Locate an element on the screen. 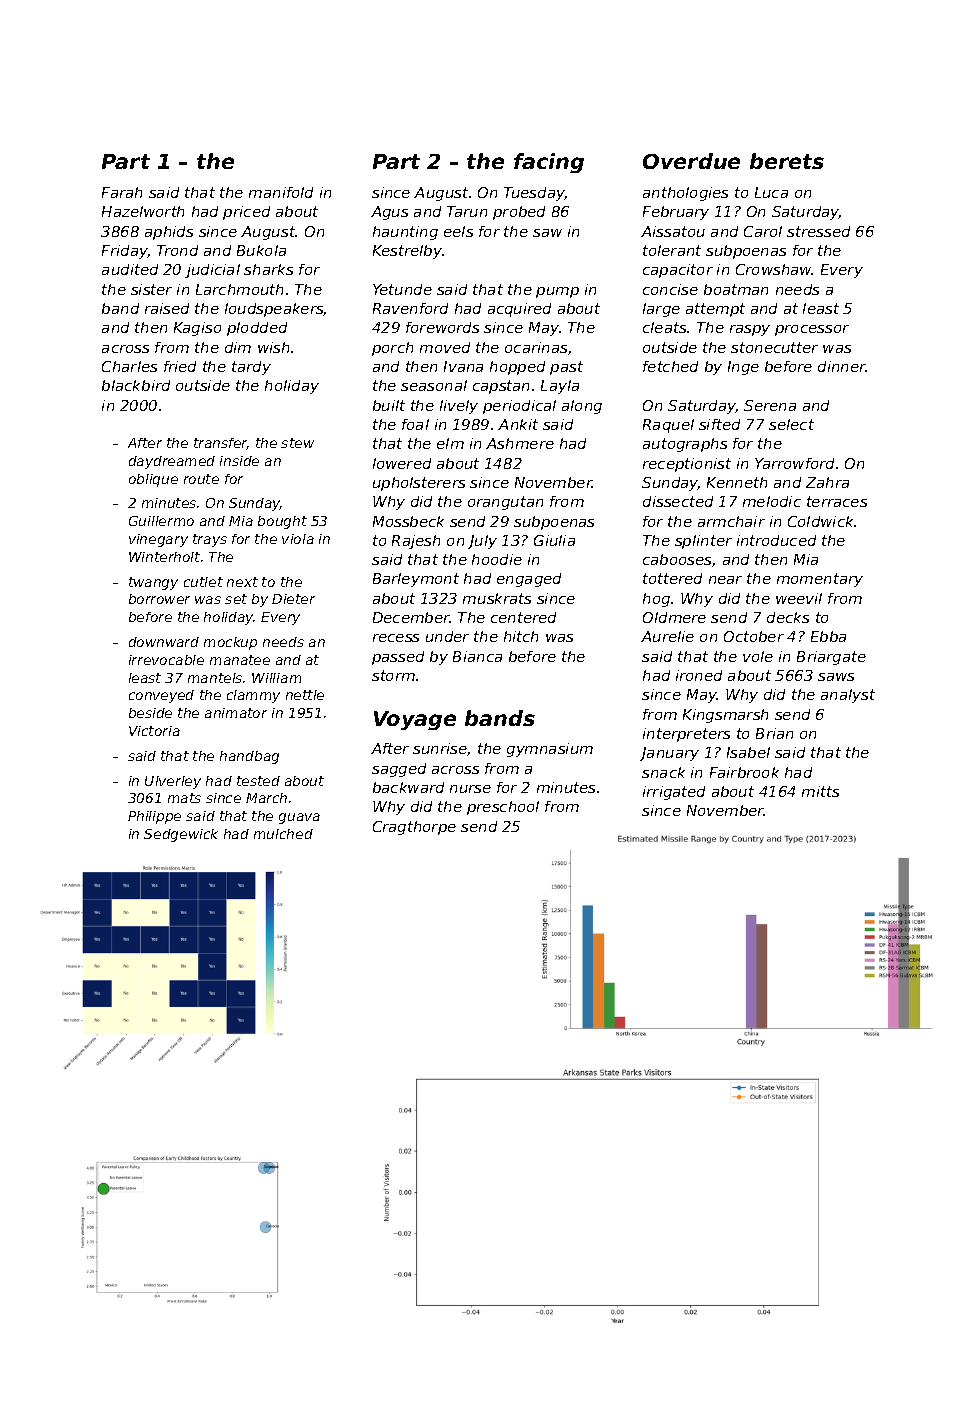 This screenshot has width=977, height=1415. analyst is located at coordinates (848, 696).
